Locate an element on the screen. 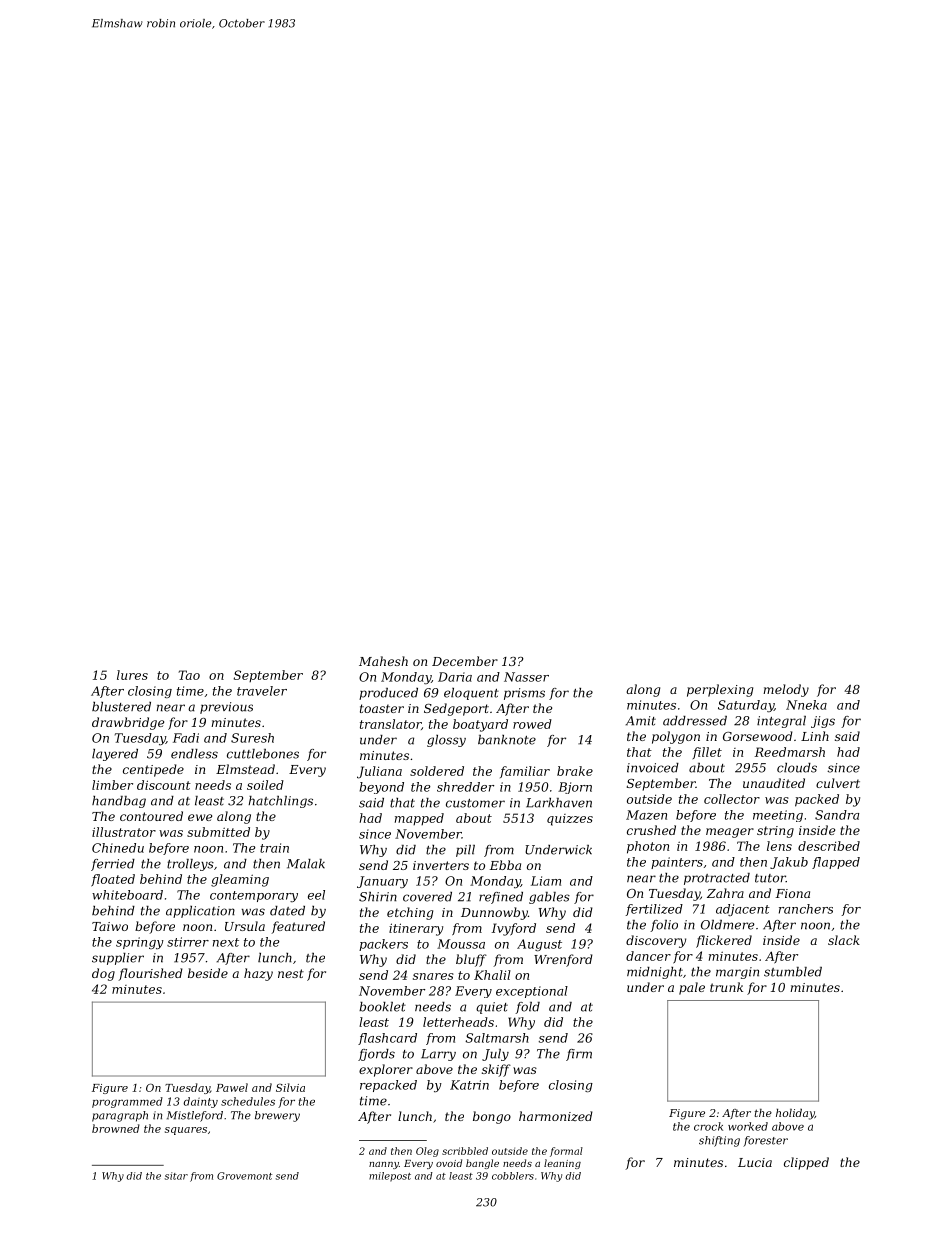 The height and width of the screenshot is (1233, 952). floated is located at coordinates (113, 880).
